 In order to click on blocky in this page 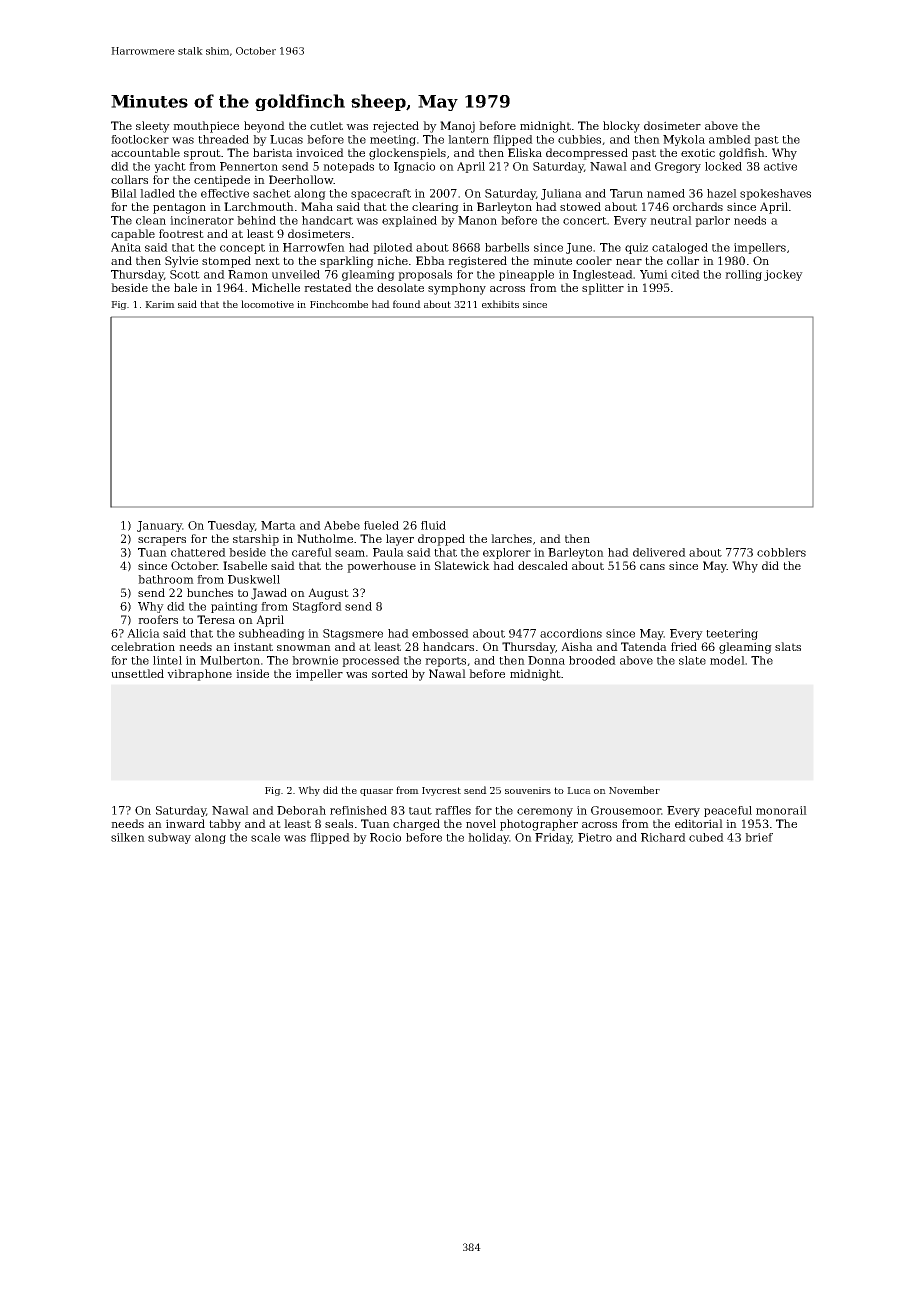, I will do `click(621, 127)`.
